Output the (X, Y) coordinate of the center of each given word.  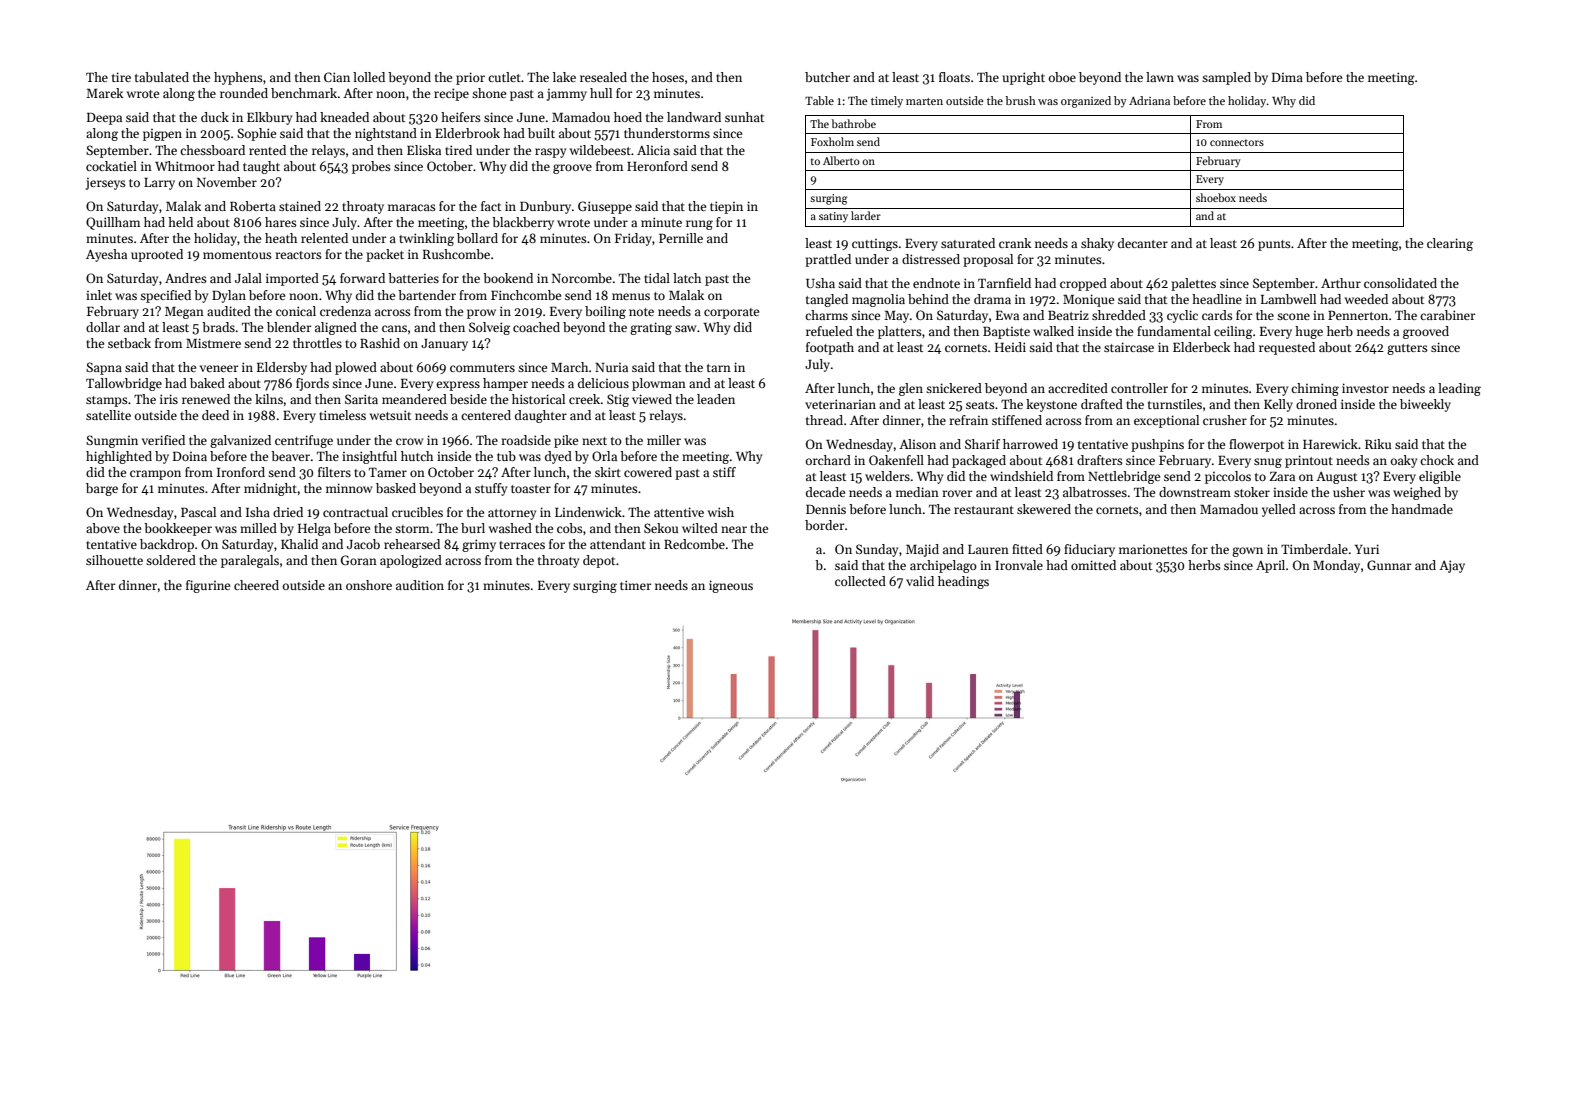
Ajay (1452, 566)
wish (721, 512)
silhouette (114, 560)
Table (819, 100)
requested (1287, 348)
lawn (1160, 77)
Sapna (104, 368)
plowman (659, 384)
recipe (451, 94)
